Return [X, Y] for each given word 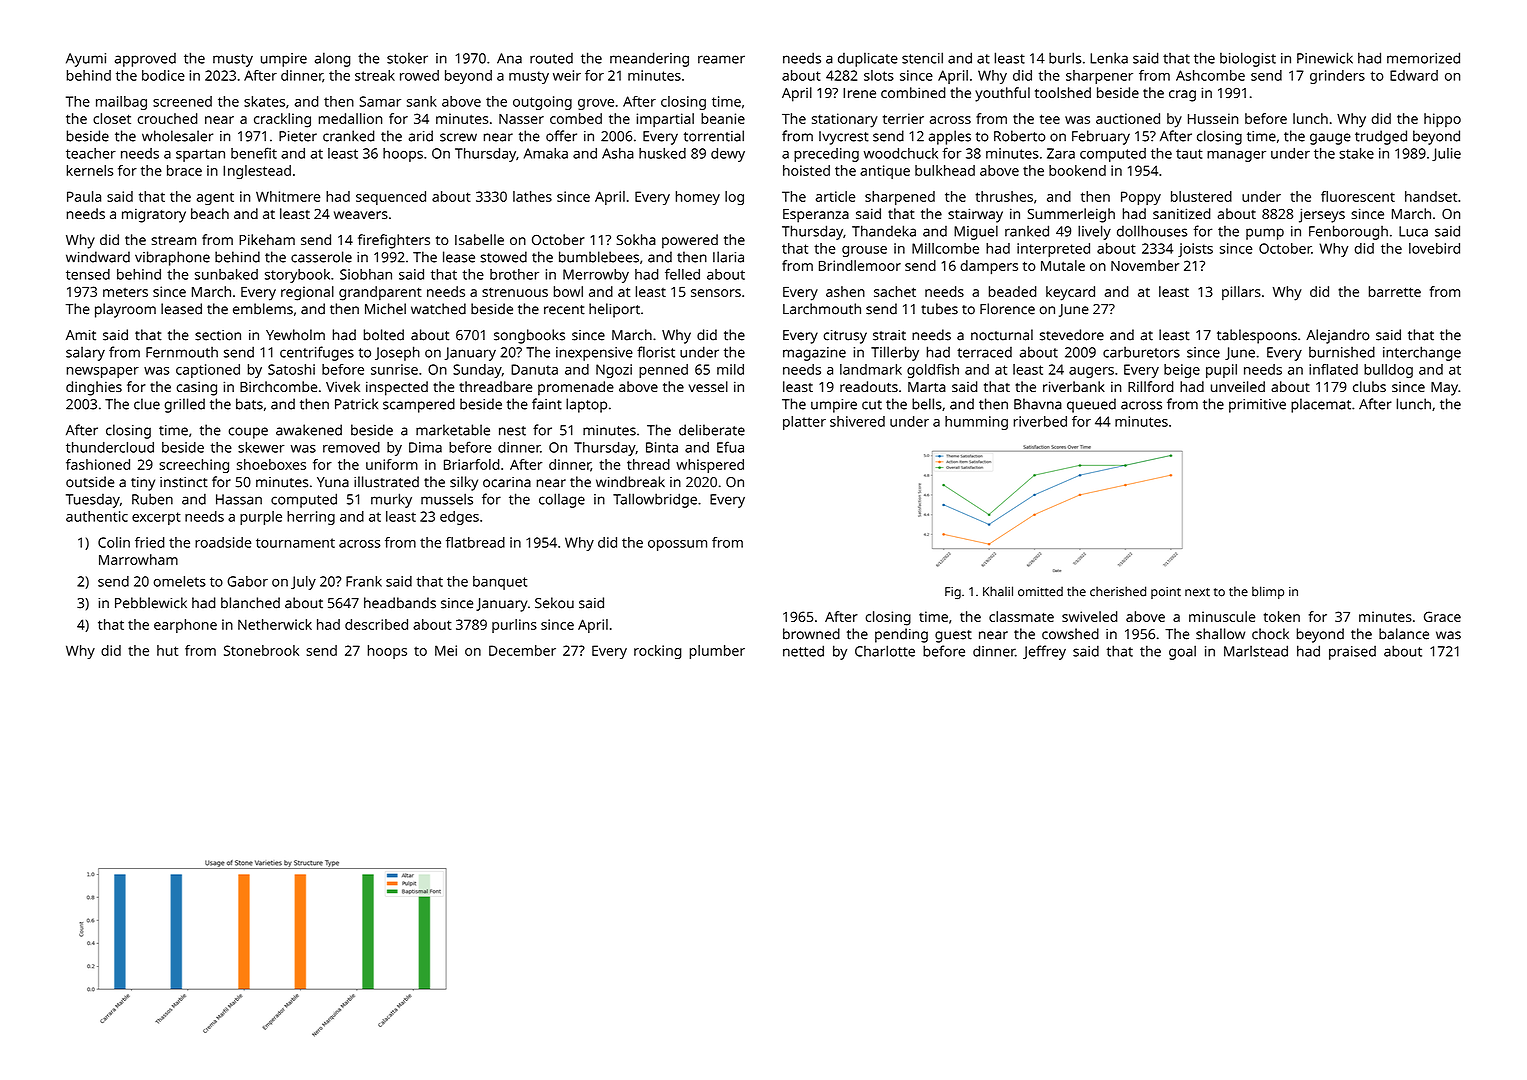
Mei [446, 650]
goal [1182, 652]
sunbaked [226, 274]
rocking [658, 652]
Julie [1446, 154]
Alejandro [1338, 336]
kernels [90, 170]
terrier [903, 118]
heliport [614, 310]
